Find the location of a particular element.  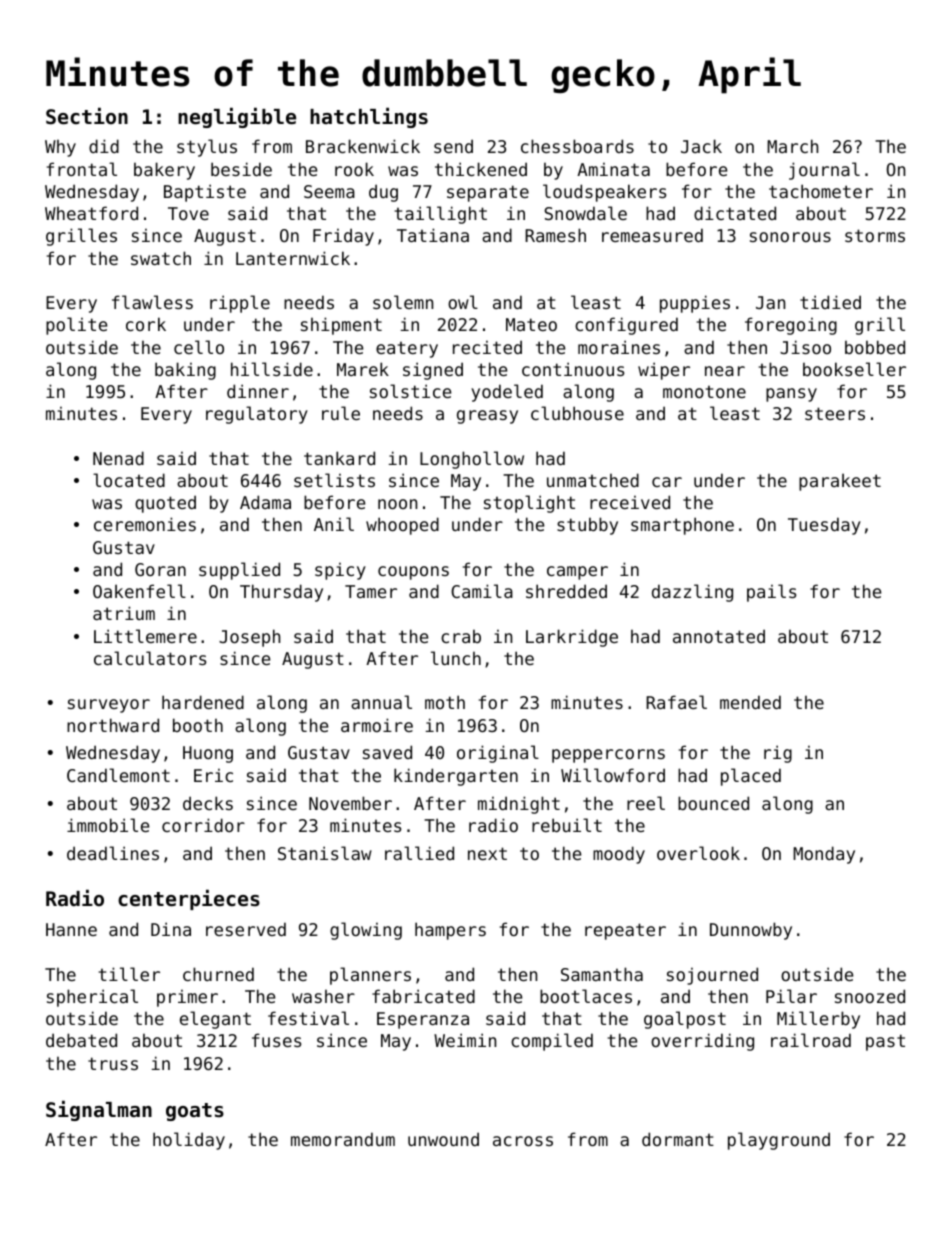

centerpieces is located at coordinates (189, 900).
